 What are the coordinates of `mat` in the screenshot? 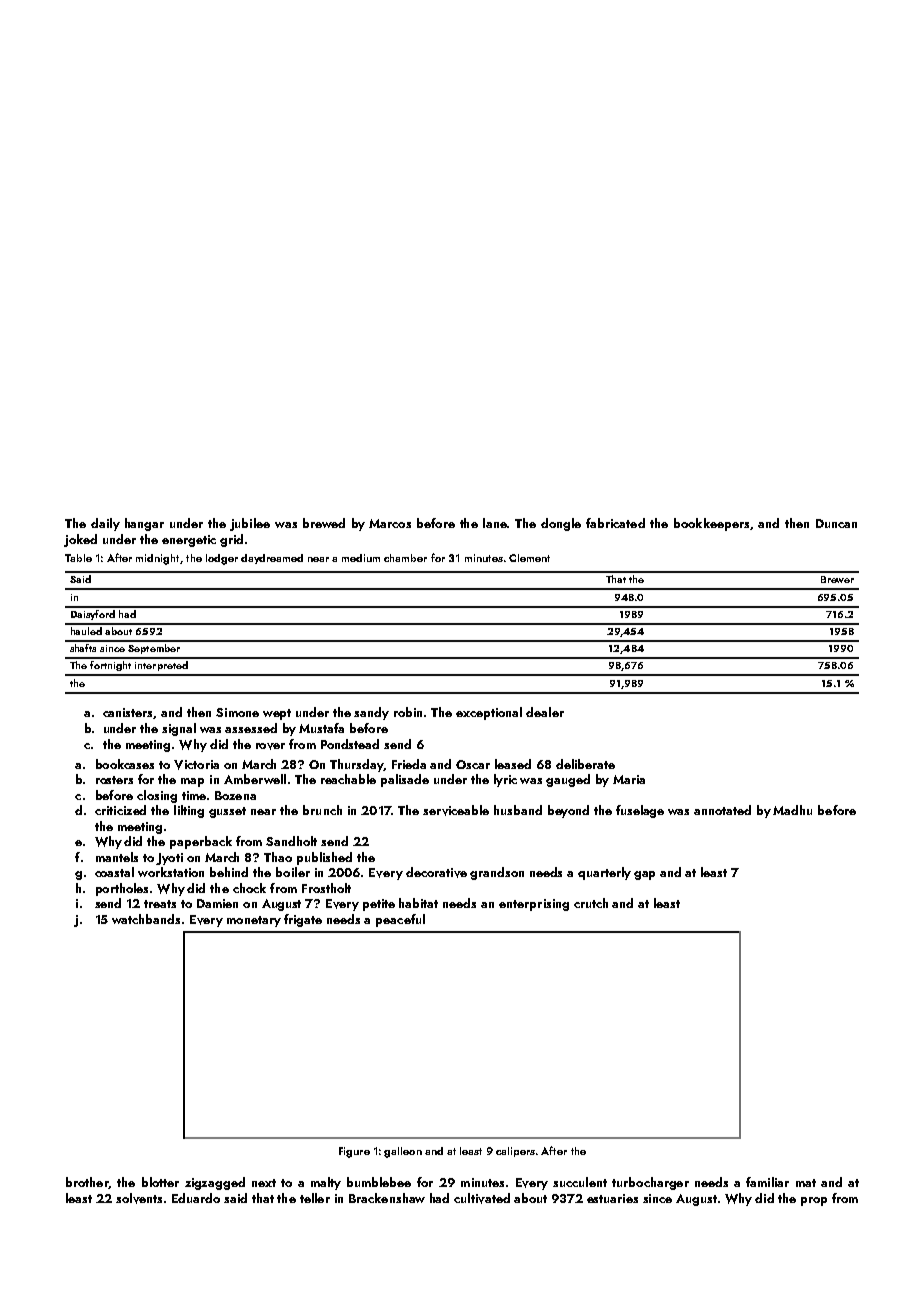 It's located at (806, 1183).
